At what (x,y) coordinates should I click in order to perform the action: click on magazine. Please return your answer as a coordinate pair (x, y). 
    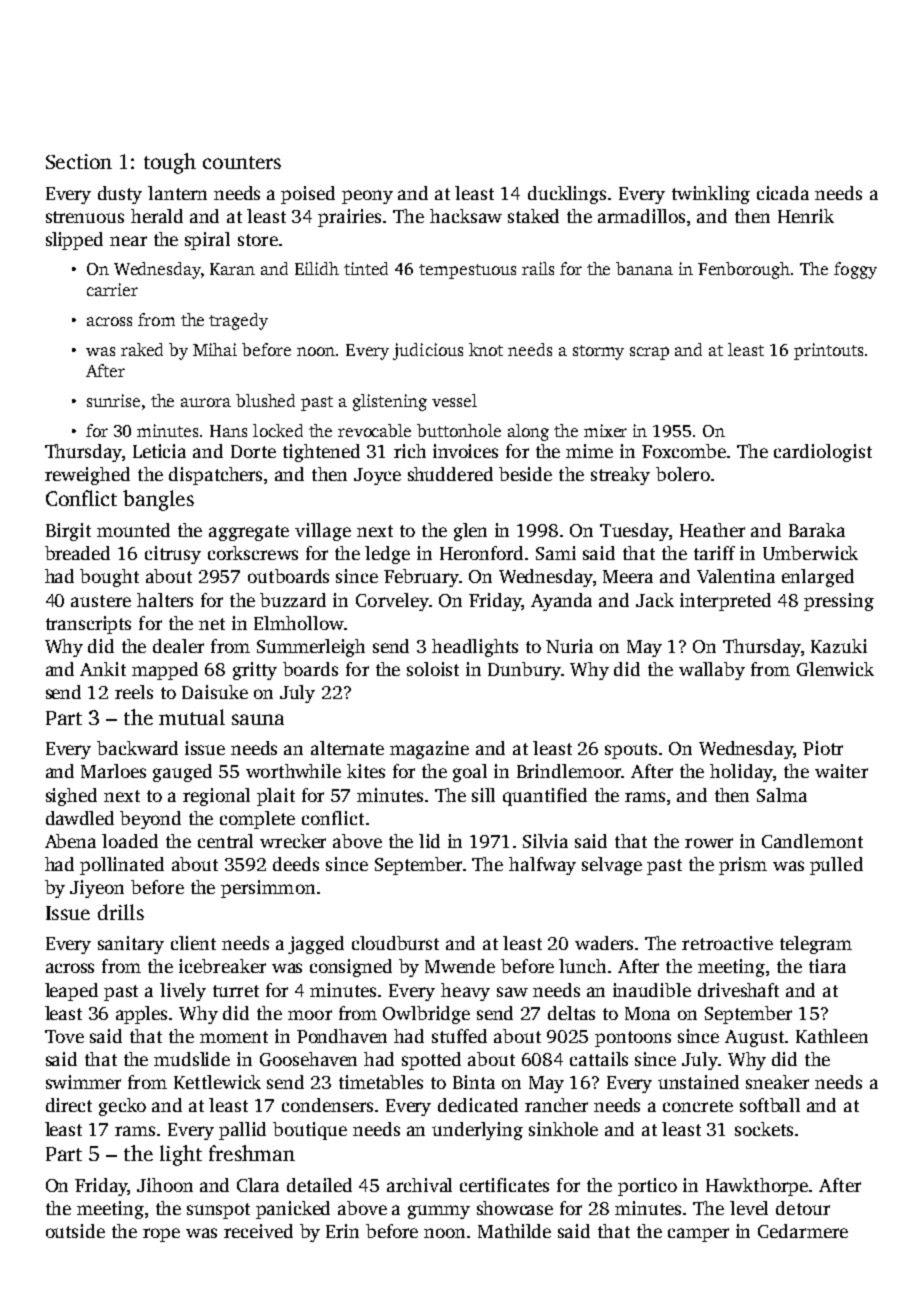
    Looking at the image, I should click on (429, 750).
